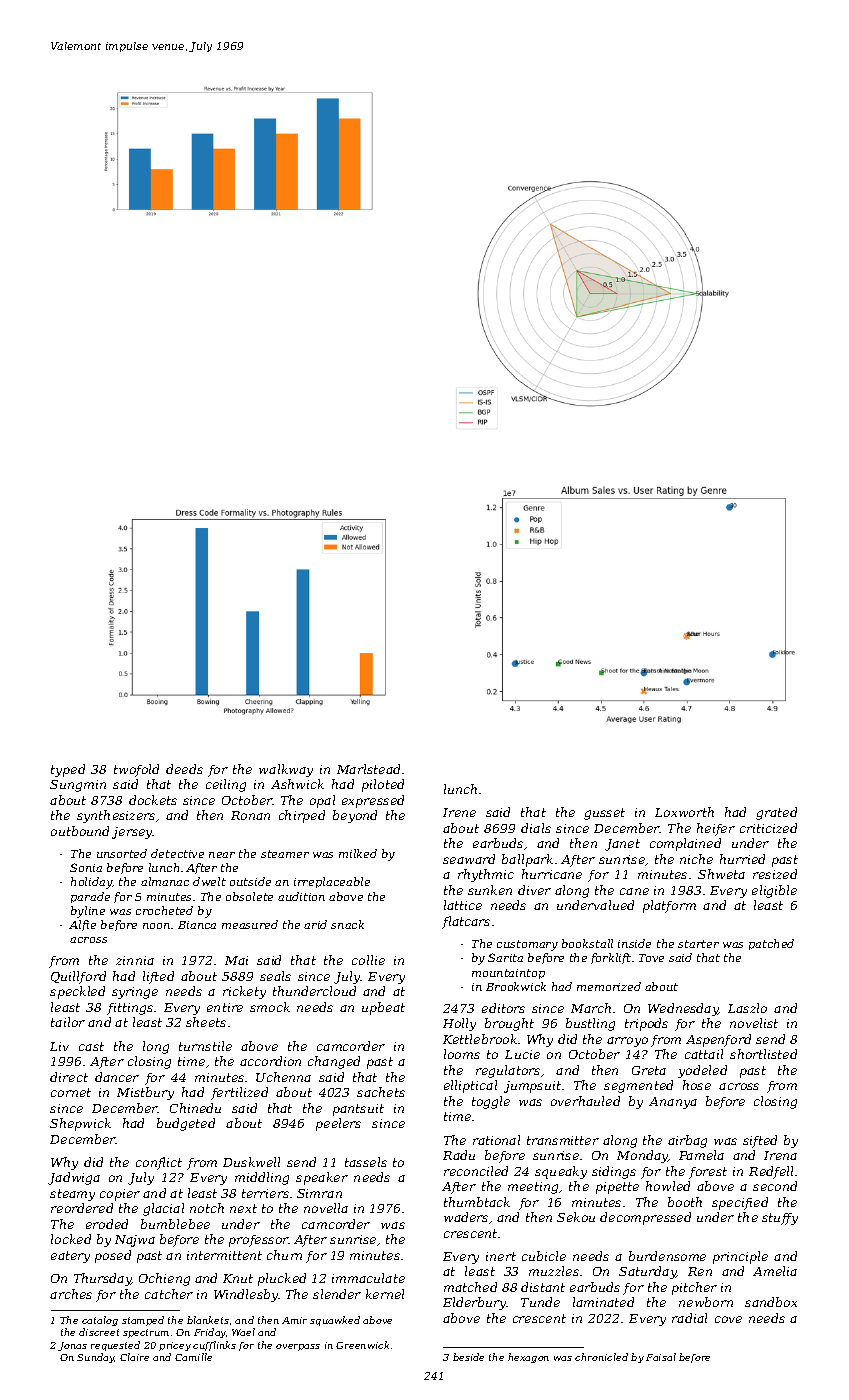 Image resolution: width=849 pixels, height=1400 pixels. Describe the element at coordinates (774, 891) in the screenshot. I see `eligible` at that location.
